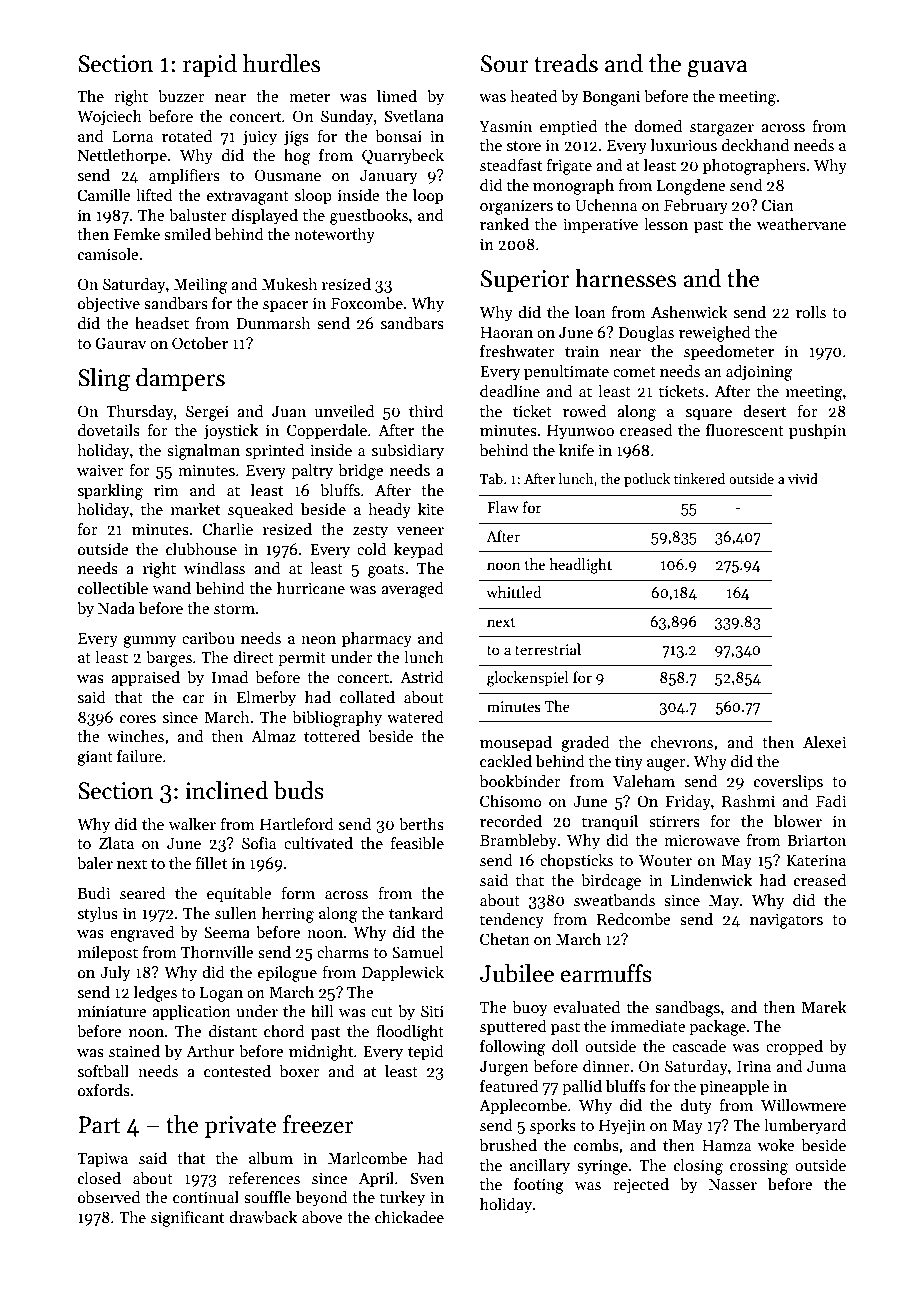  Describe the element at coordinates (312, 472) in the document. I see `paltry` at that location.
